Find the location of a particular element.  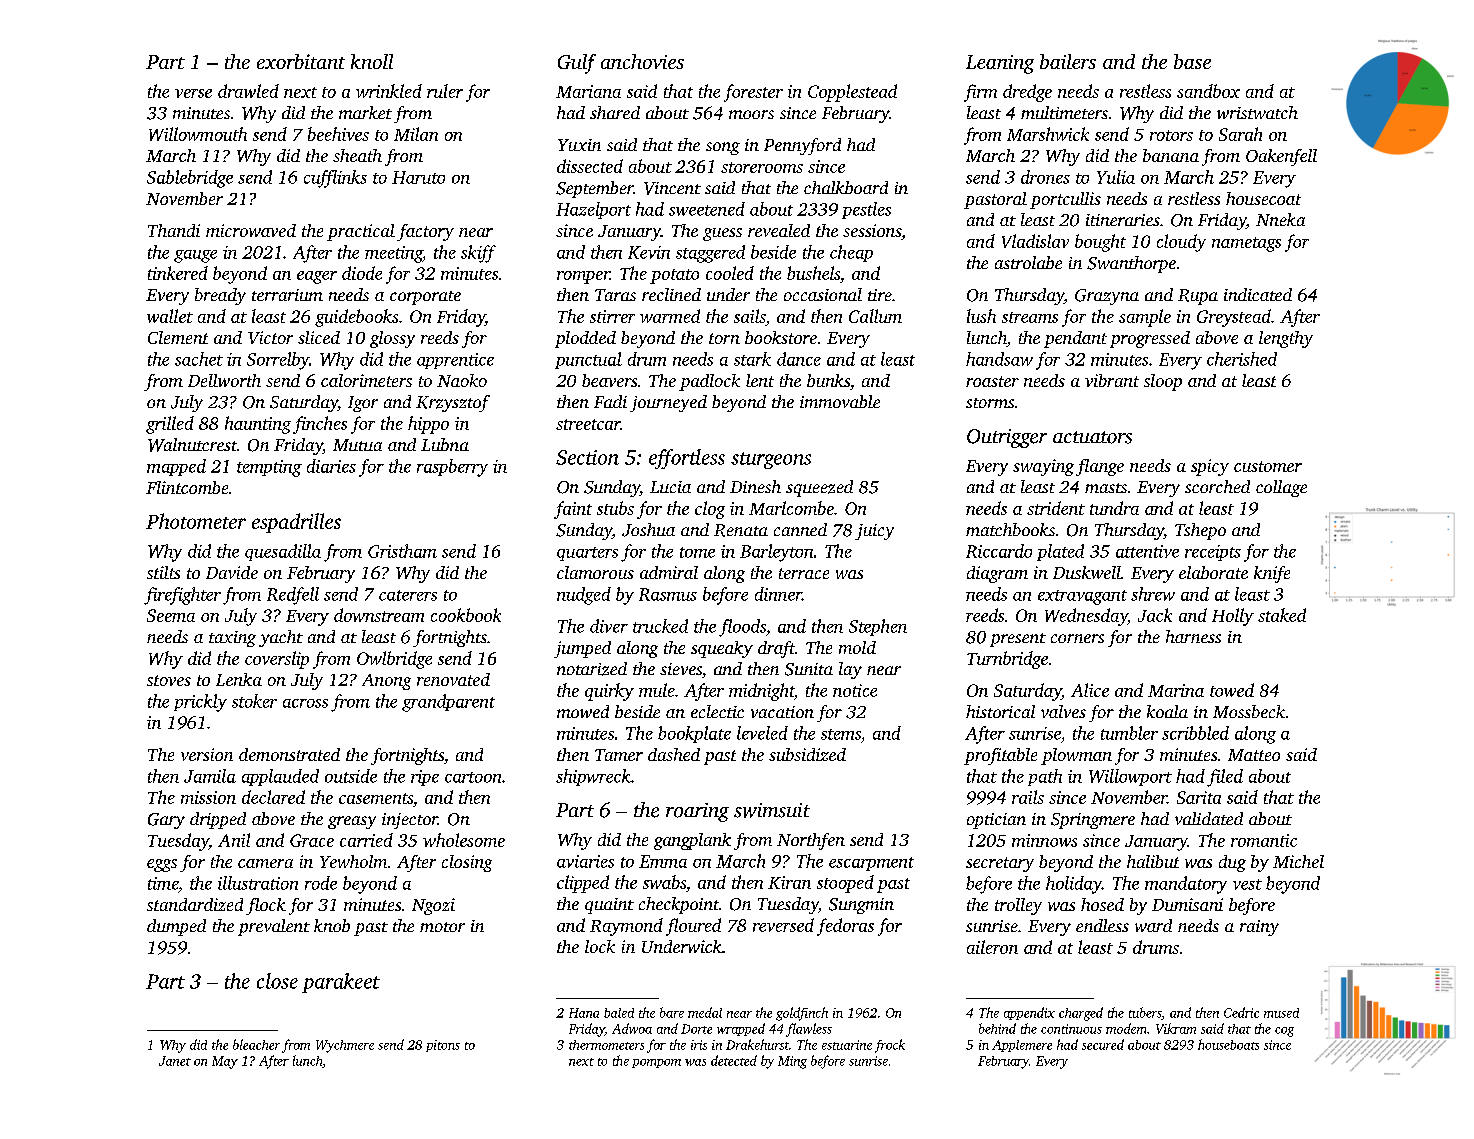

Lenka is located at coordinates (239, 679).
